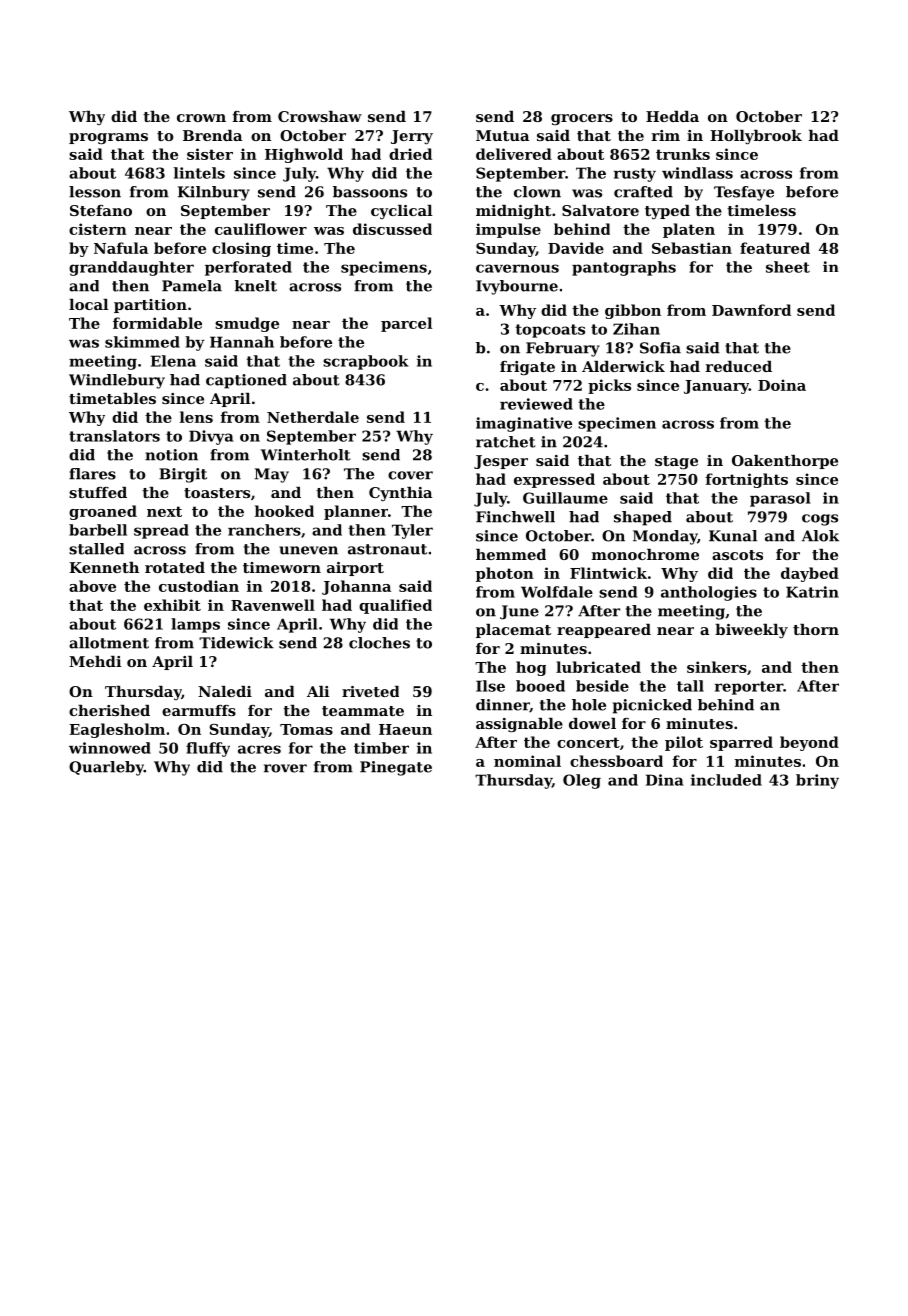 The width and height of the screenshot is (908, 1316). What do you see at coordinates (98, 530) in the screenshot?
I see `barbell` at bounding box center [98, 530].
